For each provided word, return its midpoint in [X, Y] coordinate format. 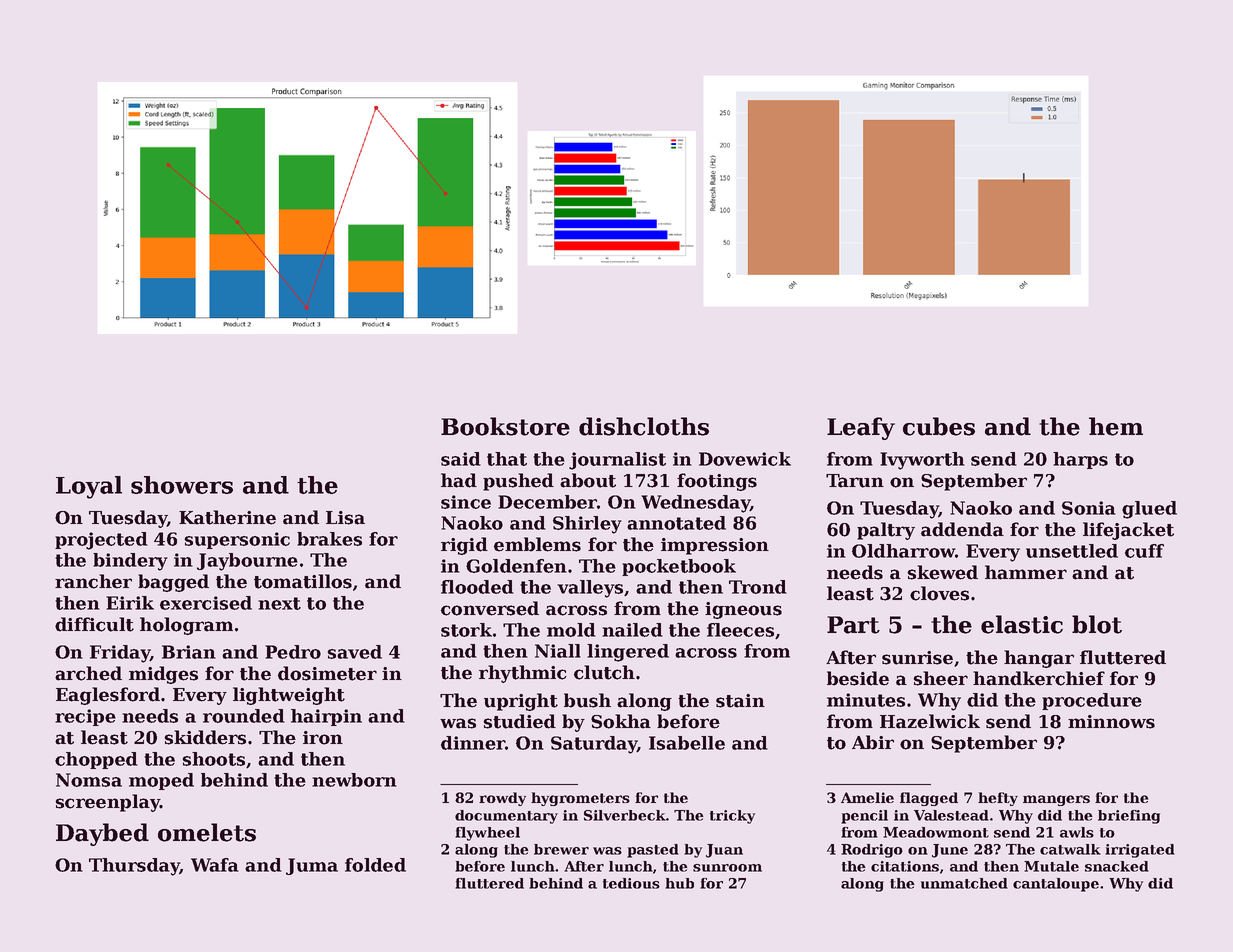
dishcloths [644, 426]
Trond [758, 587]
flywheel [487, 834]
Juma [312, 866]
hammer [1026, 572]
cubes [939, 426]
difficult [94, 624]
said [461, 459]
